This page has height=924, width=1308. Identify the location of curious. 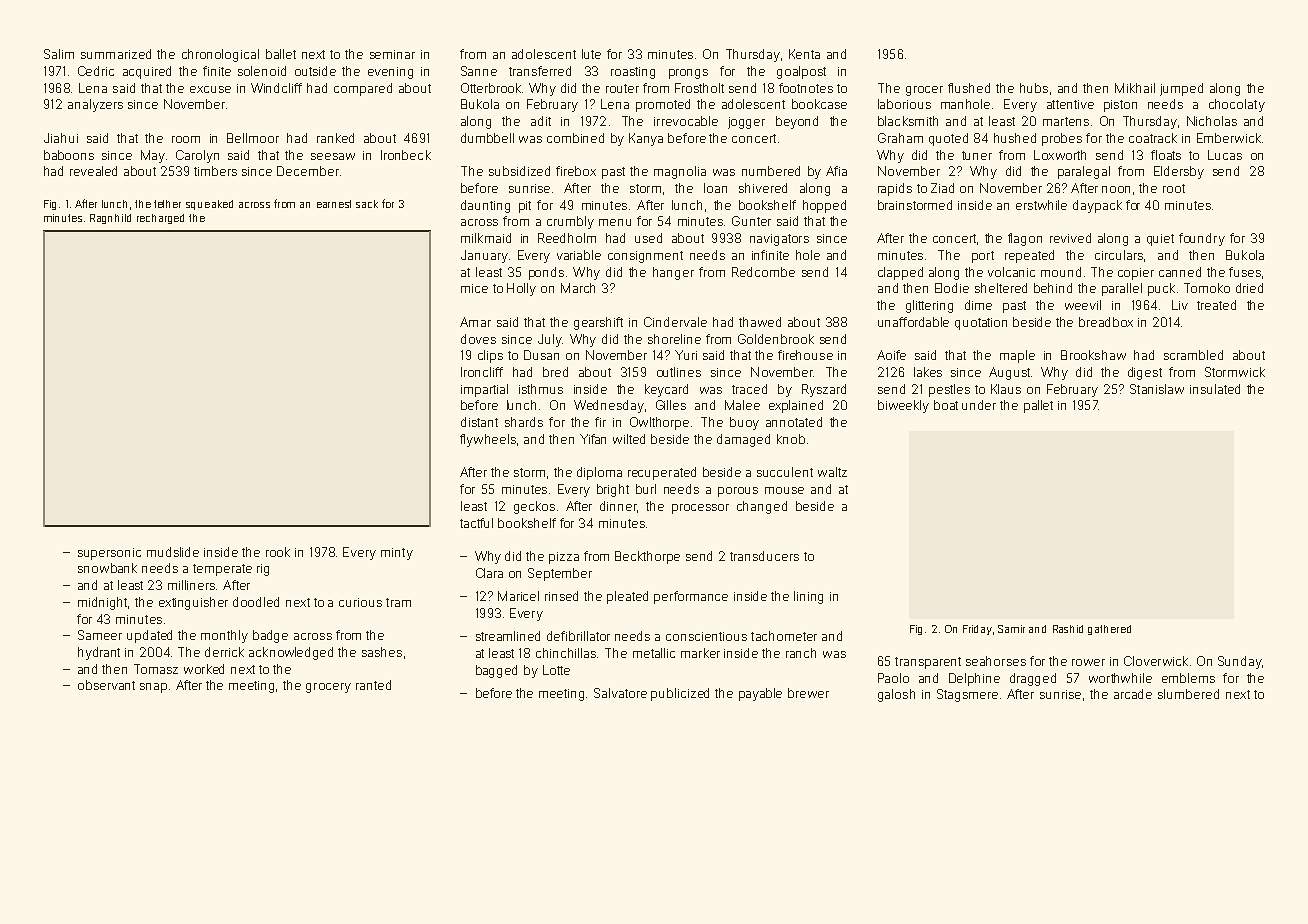
(360, 602).
